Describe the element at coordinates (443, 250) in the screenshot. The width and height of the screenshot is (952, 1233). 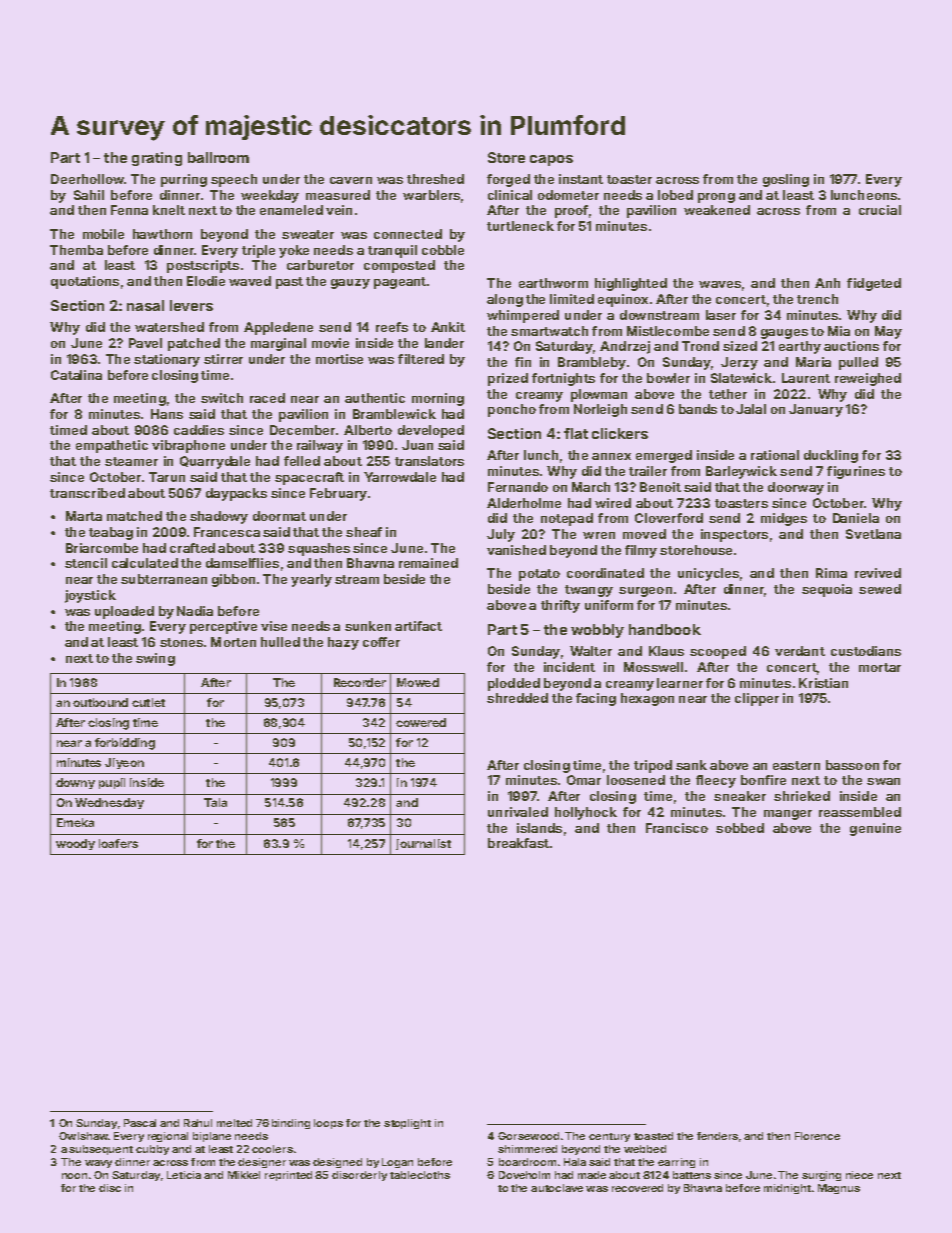
I see `cobble` at that location.
